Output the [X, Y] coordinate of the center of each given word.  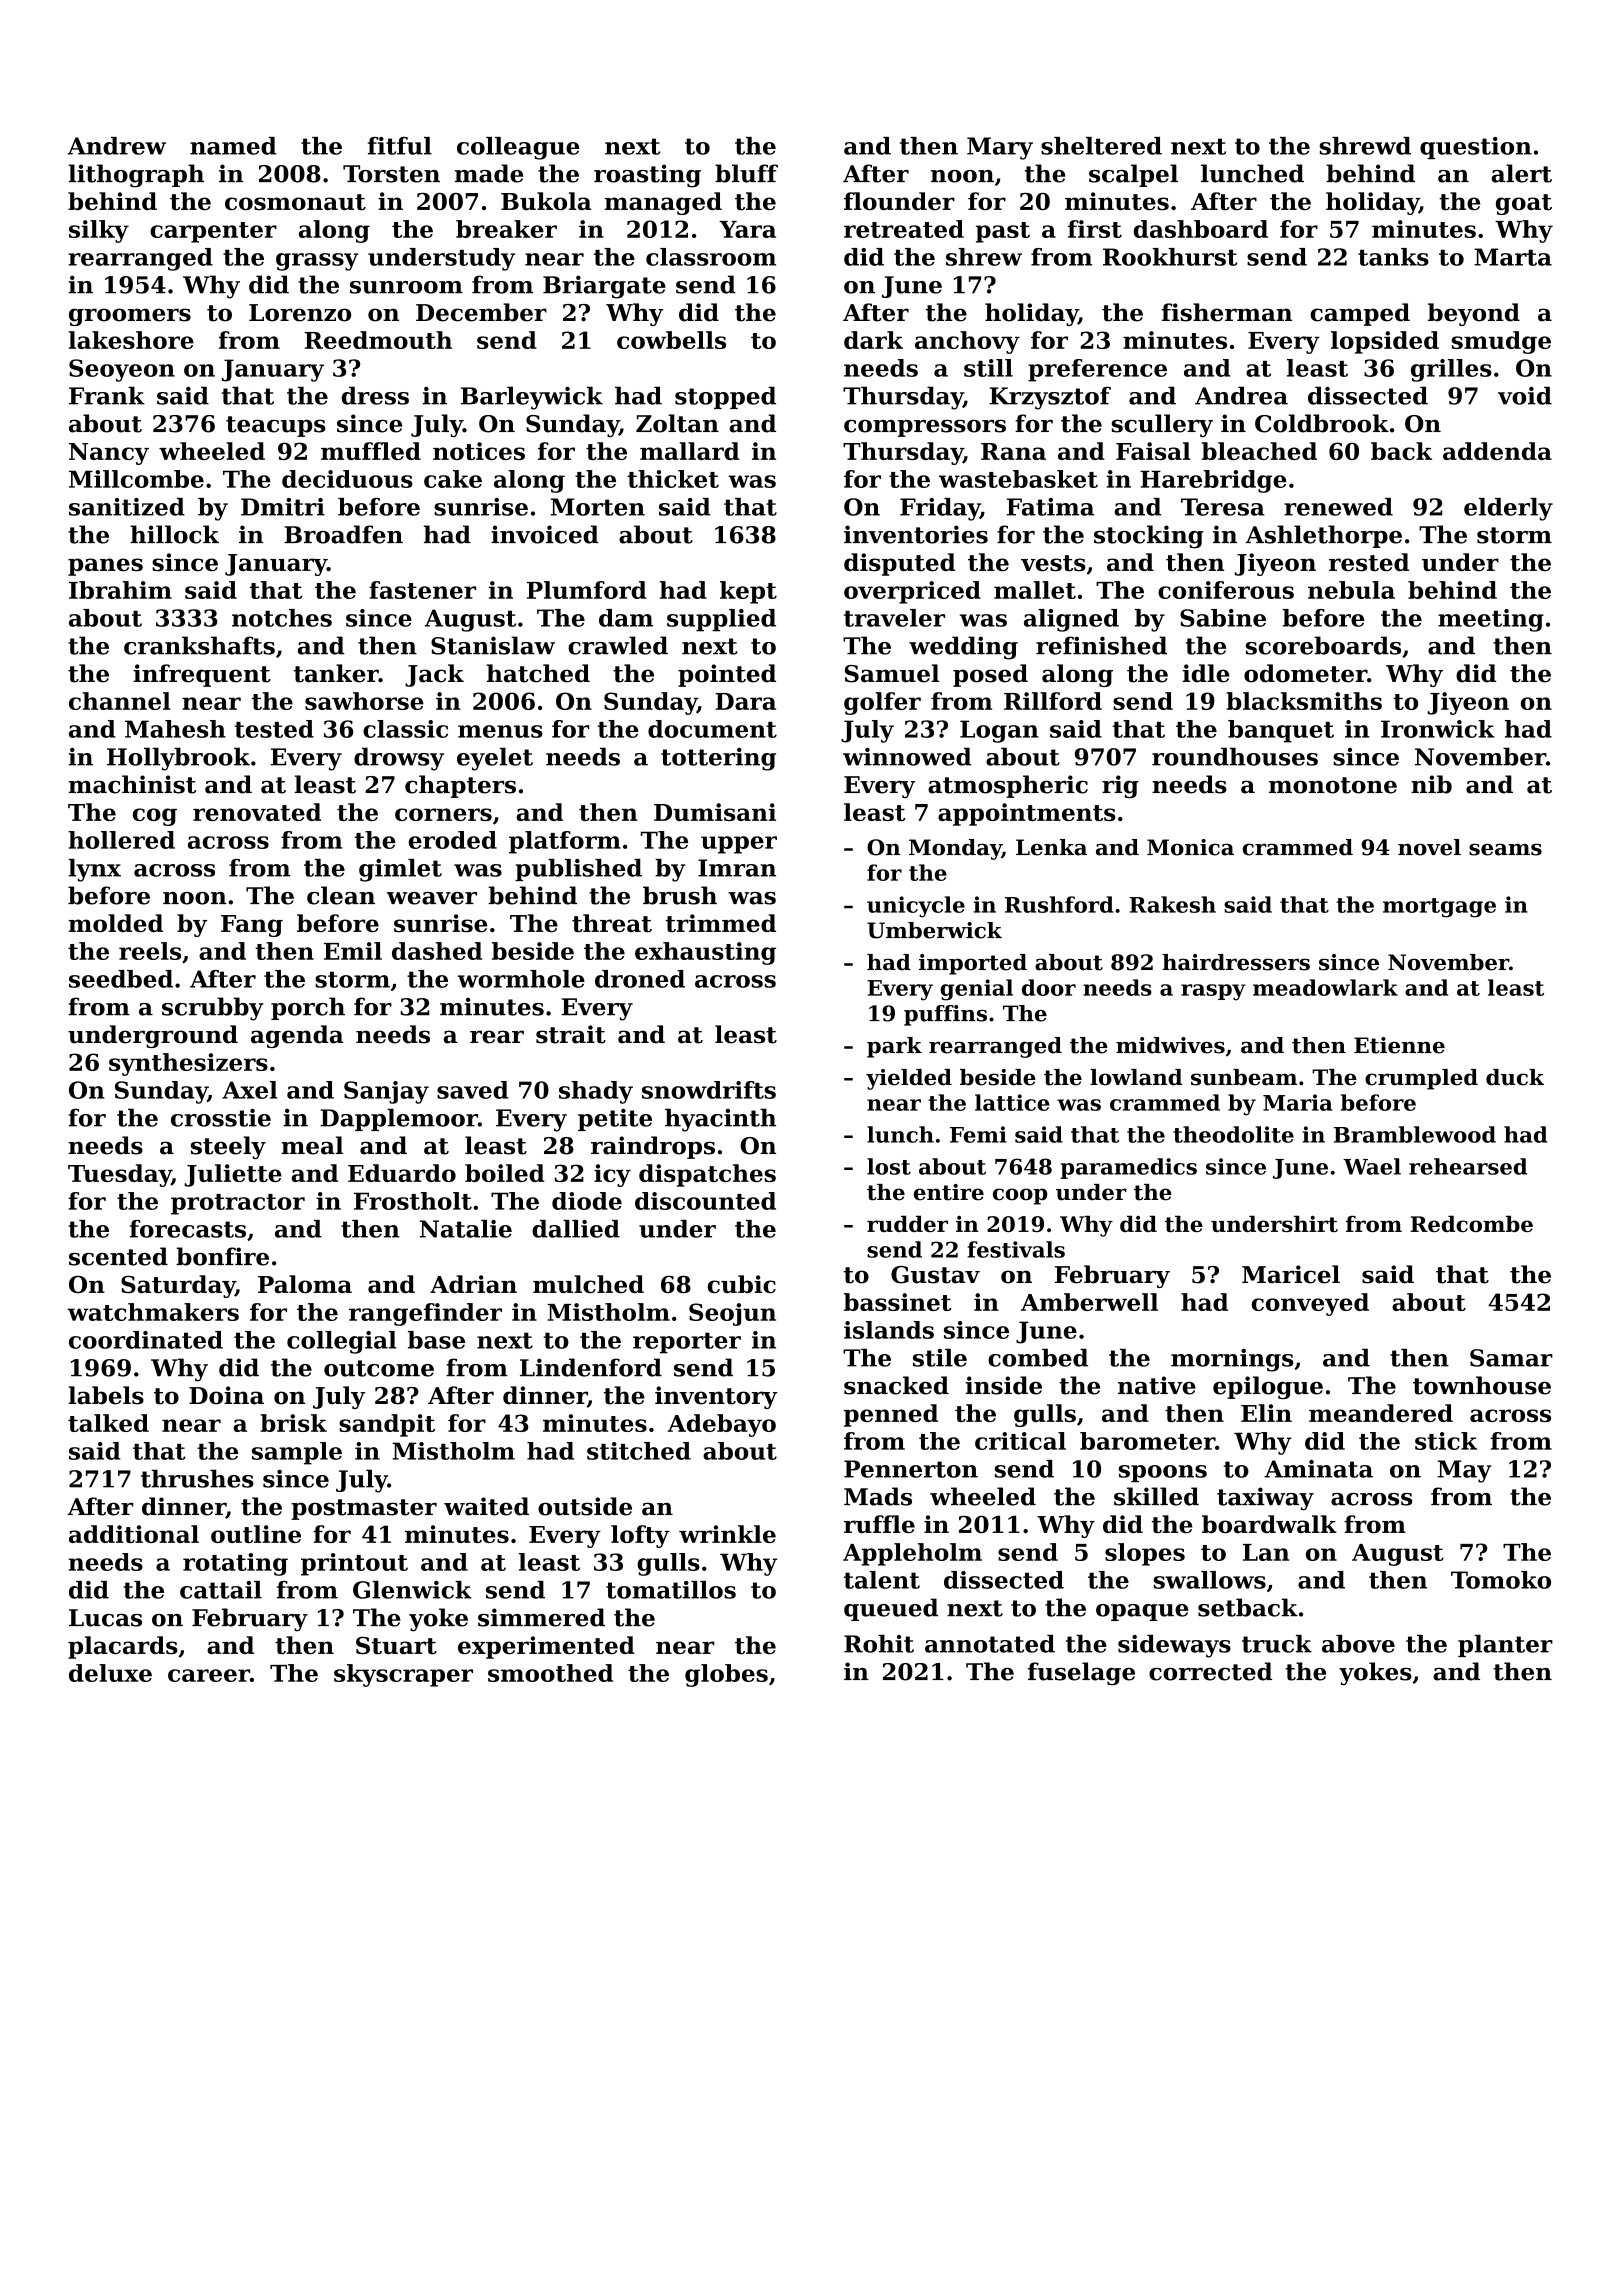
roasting [647, 176]
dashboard [1200, 229]
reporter [687, 1343]
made [489, 173]
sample [297, 1453]
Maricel [1291, 1274]
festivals [1016, 1249]
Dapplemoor [399, 1119]
